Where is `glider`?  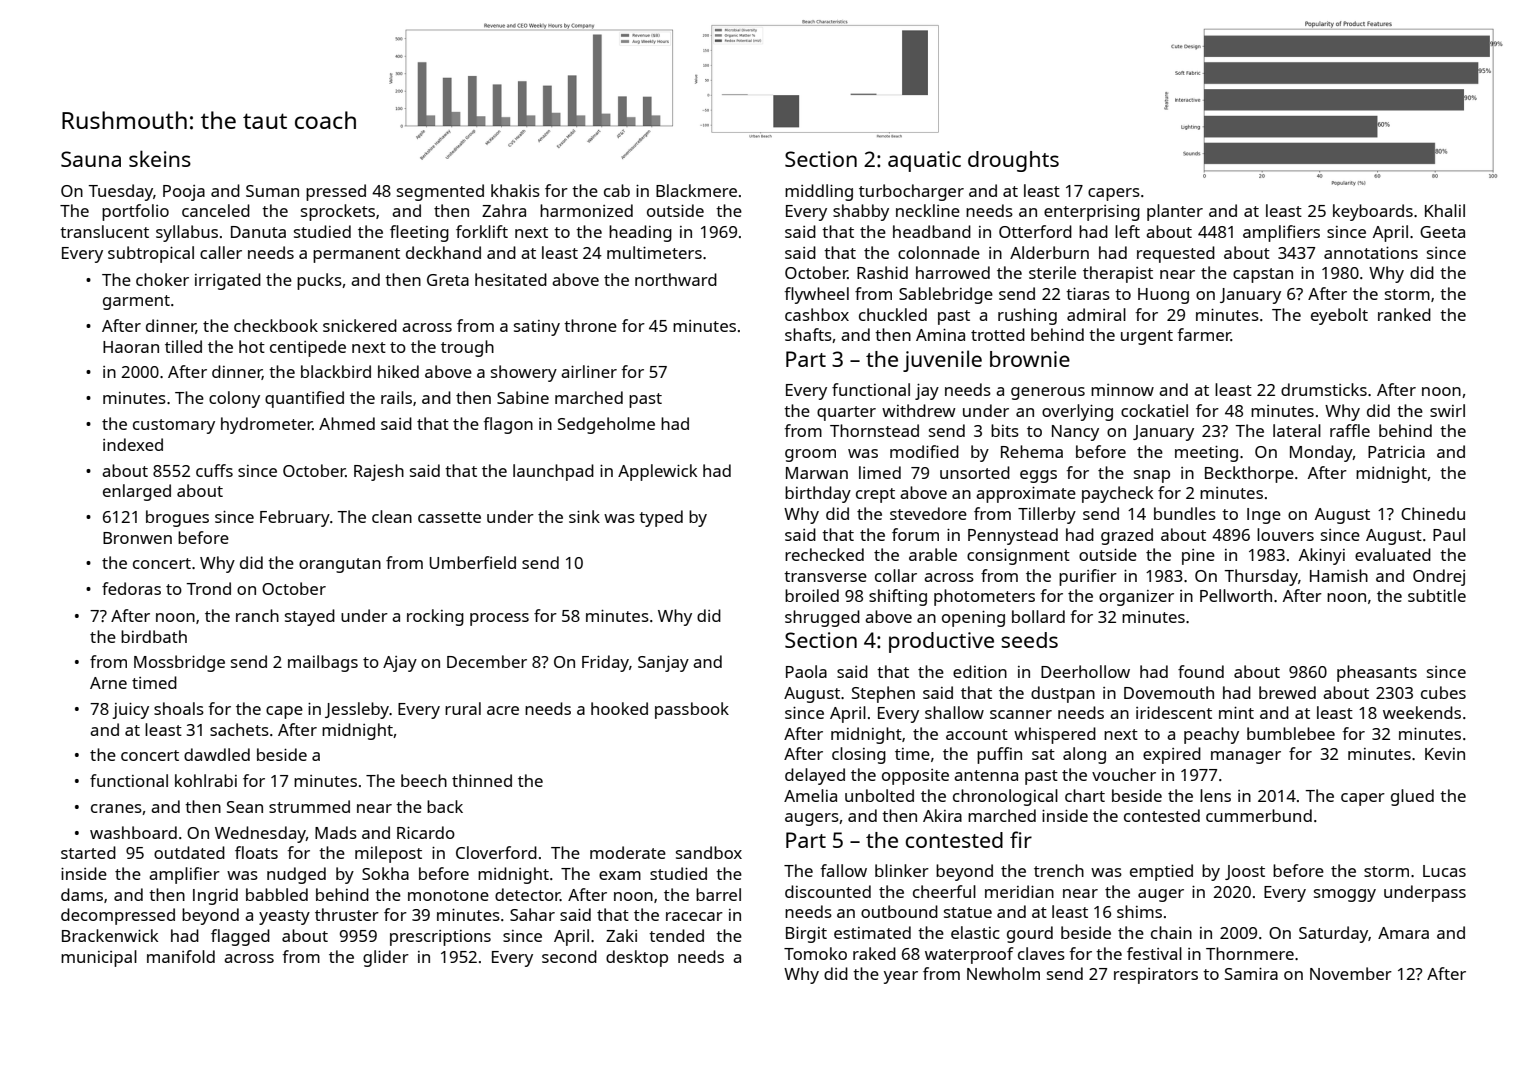
glider is located at coordinates (386, 958).
